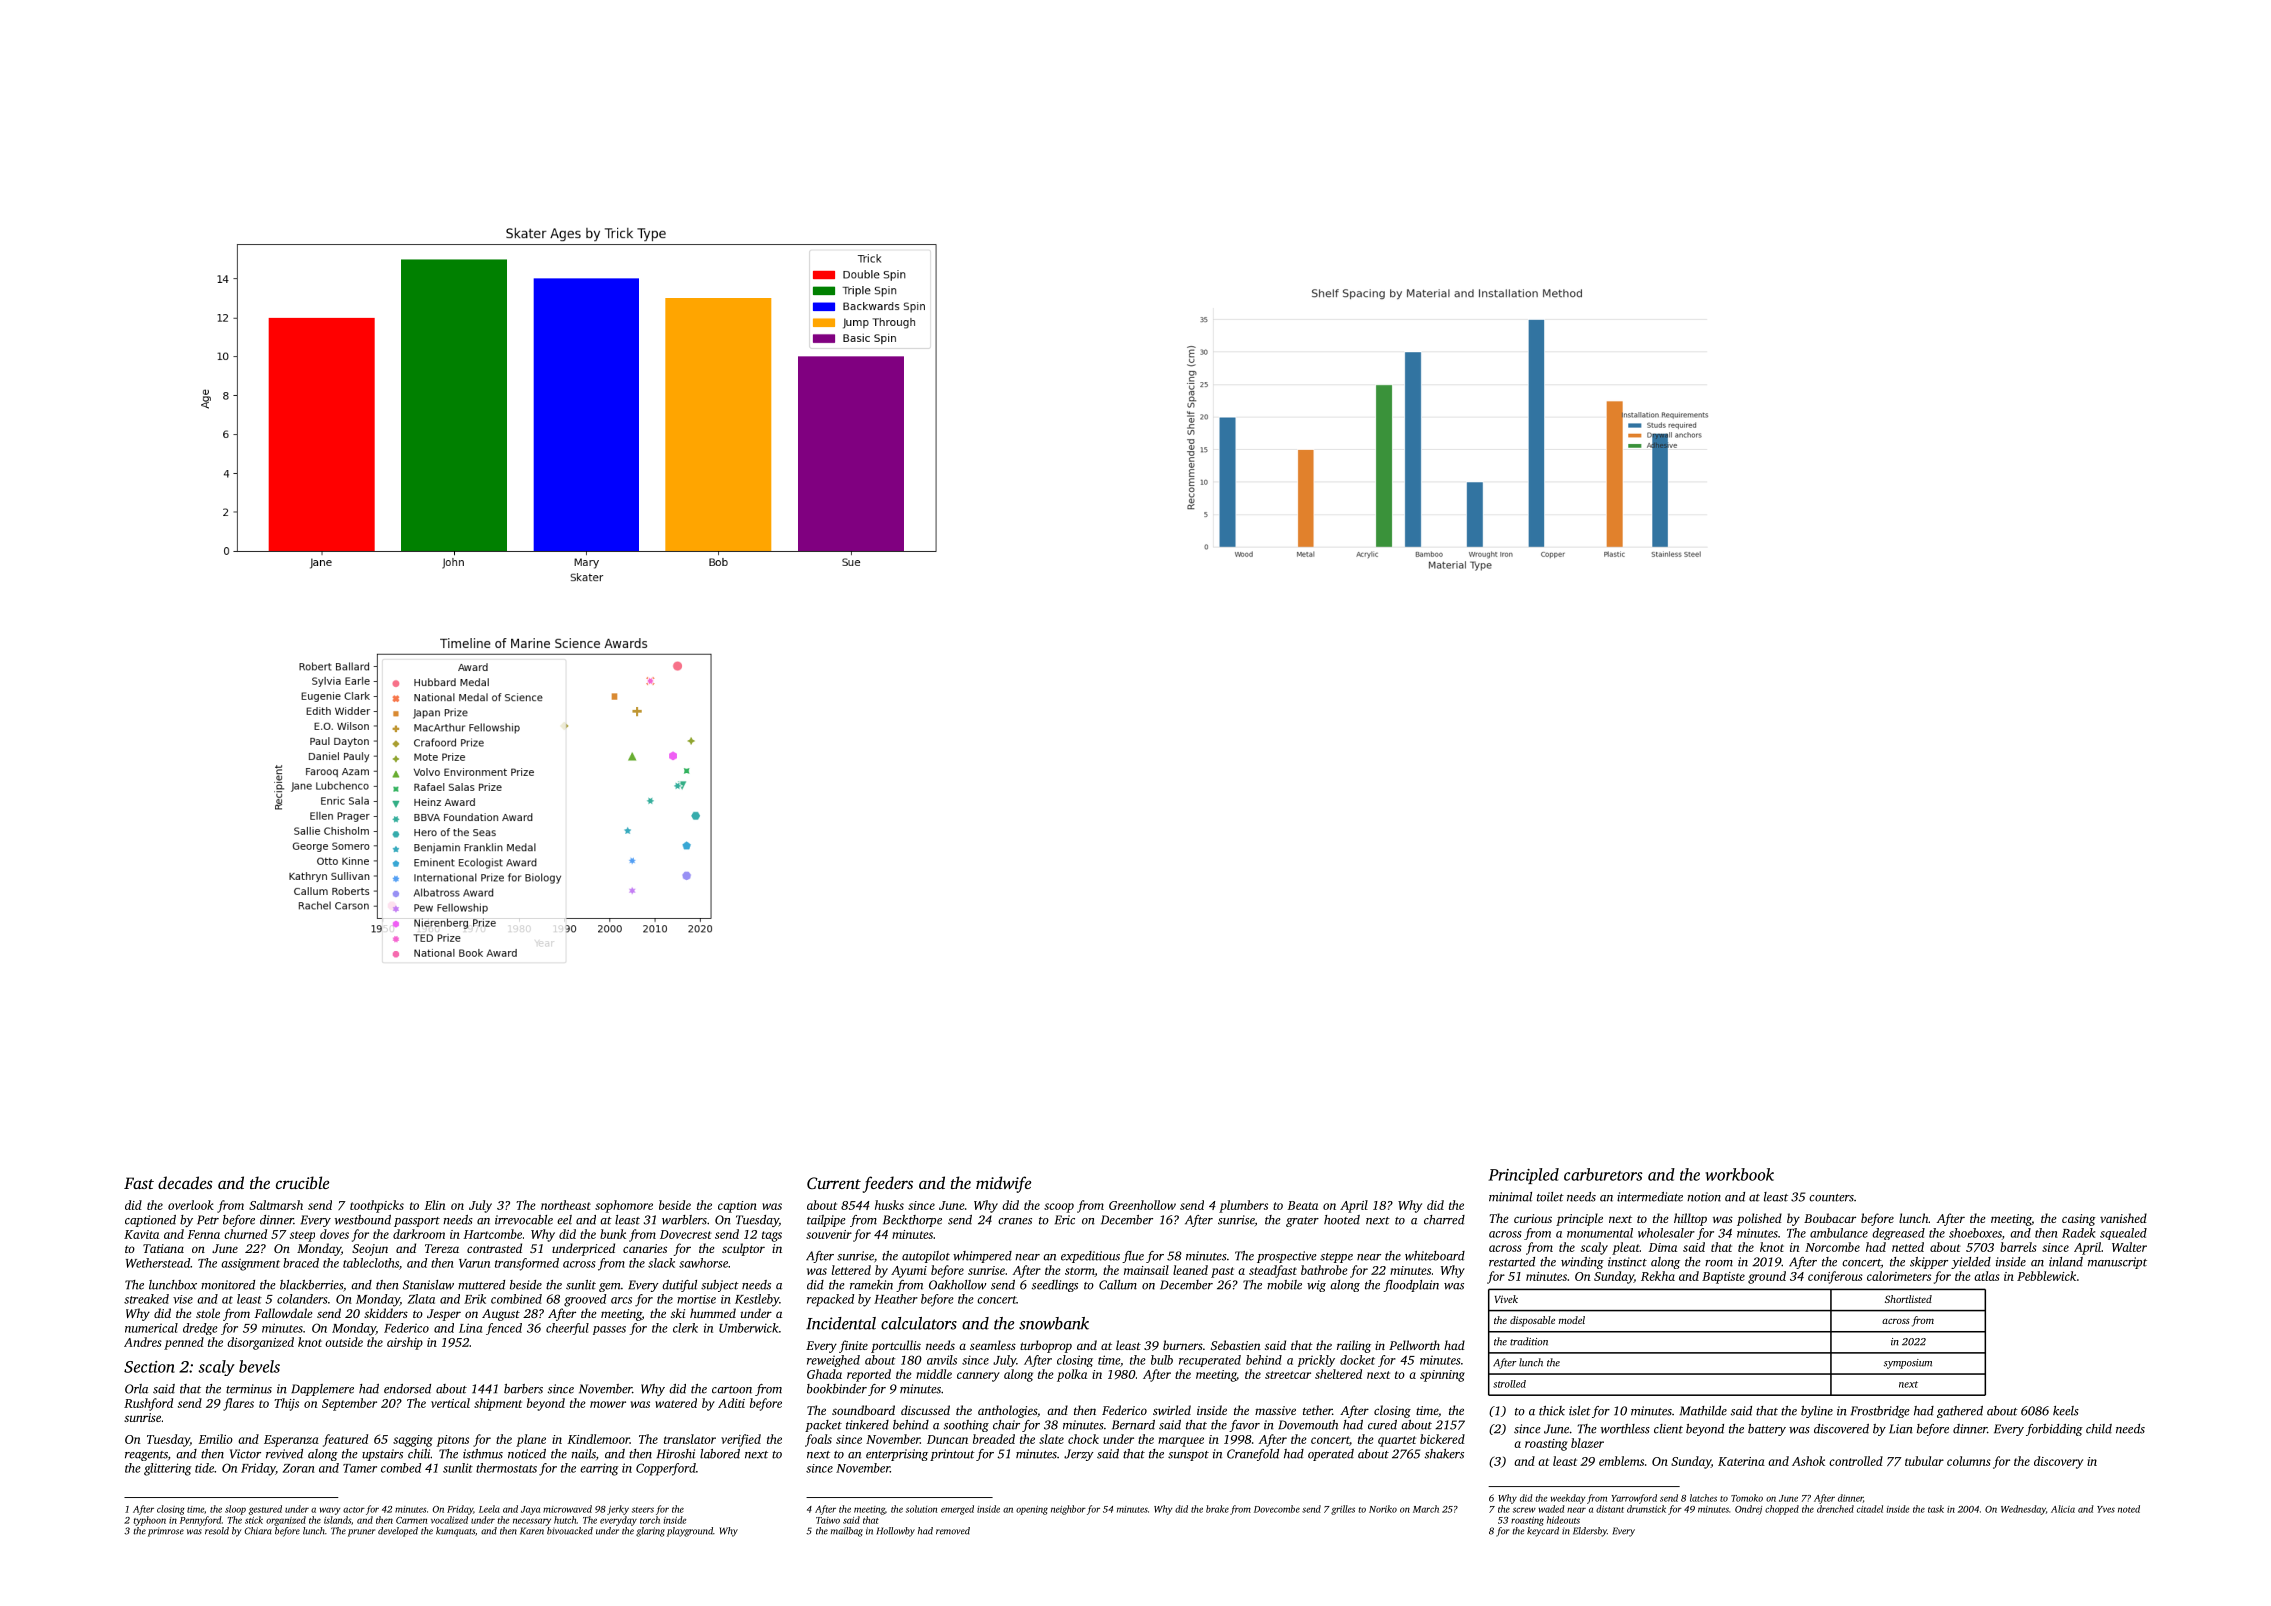 The height and width of the screenshot is (1606, 2271). Describe the element at coordinates (1924, 1461) in the screenshot. I see `tubular` at that location.
